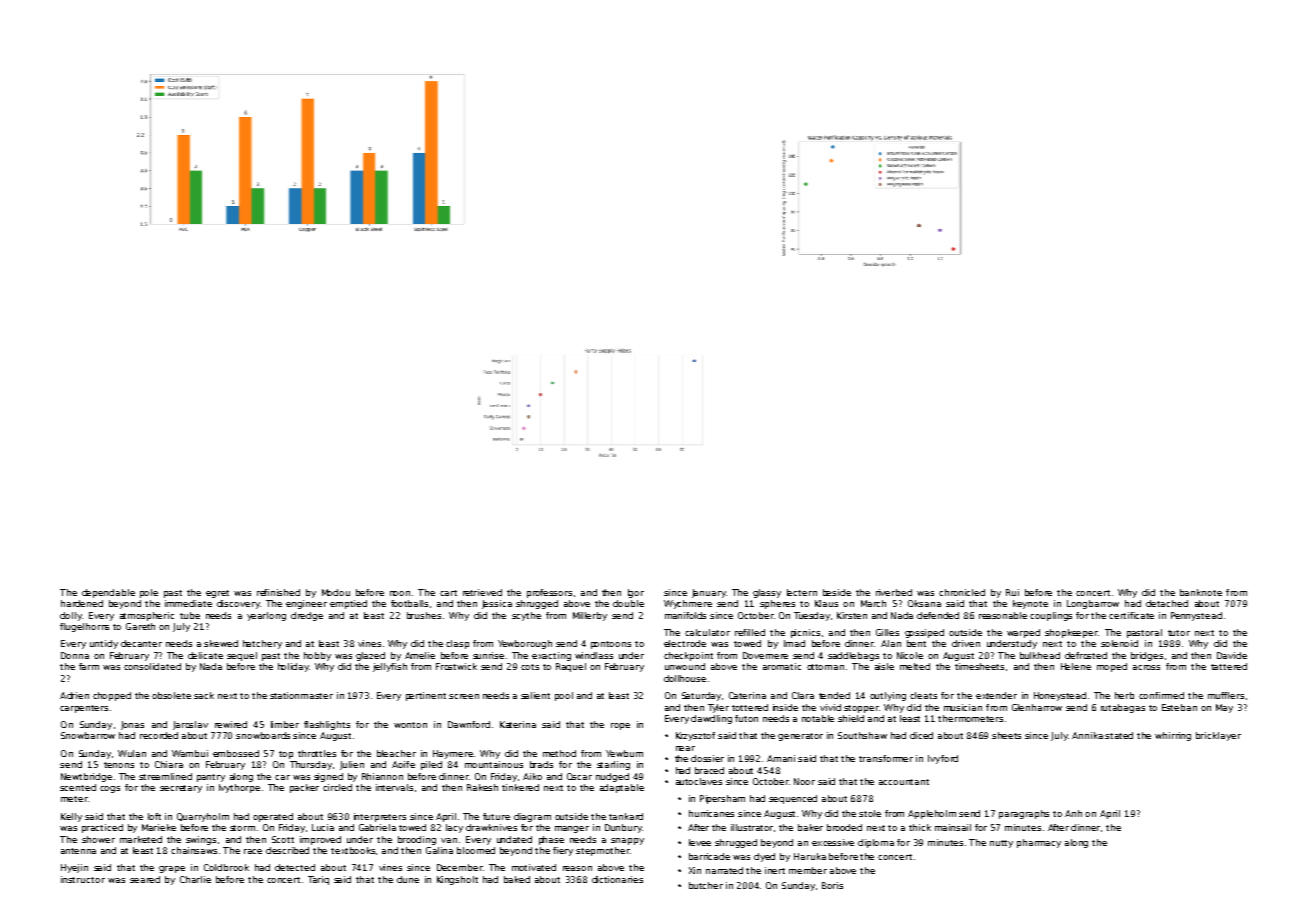  Describe the element at coordinates (923, 695) in the image. I see `cleats` at that location.
